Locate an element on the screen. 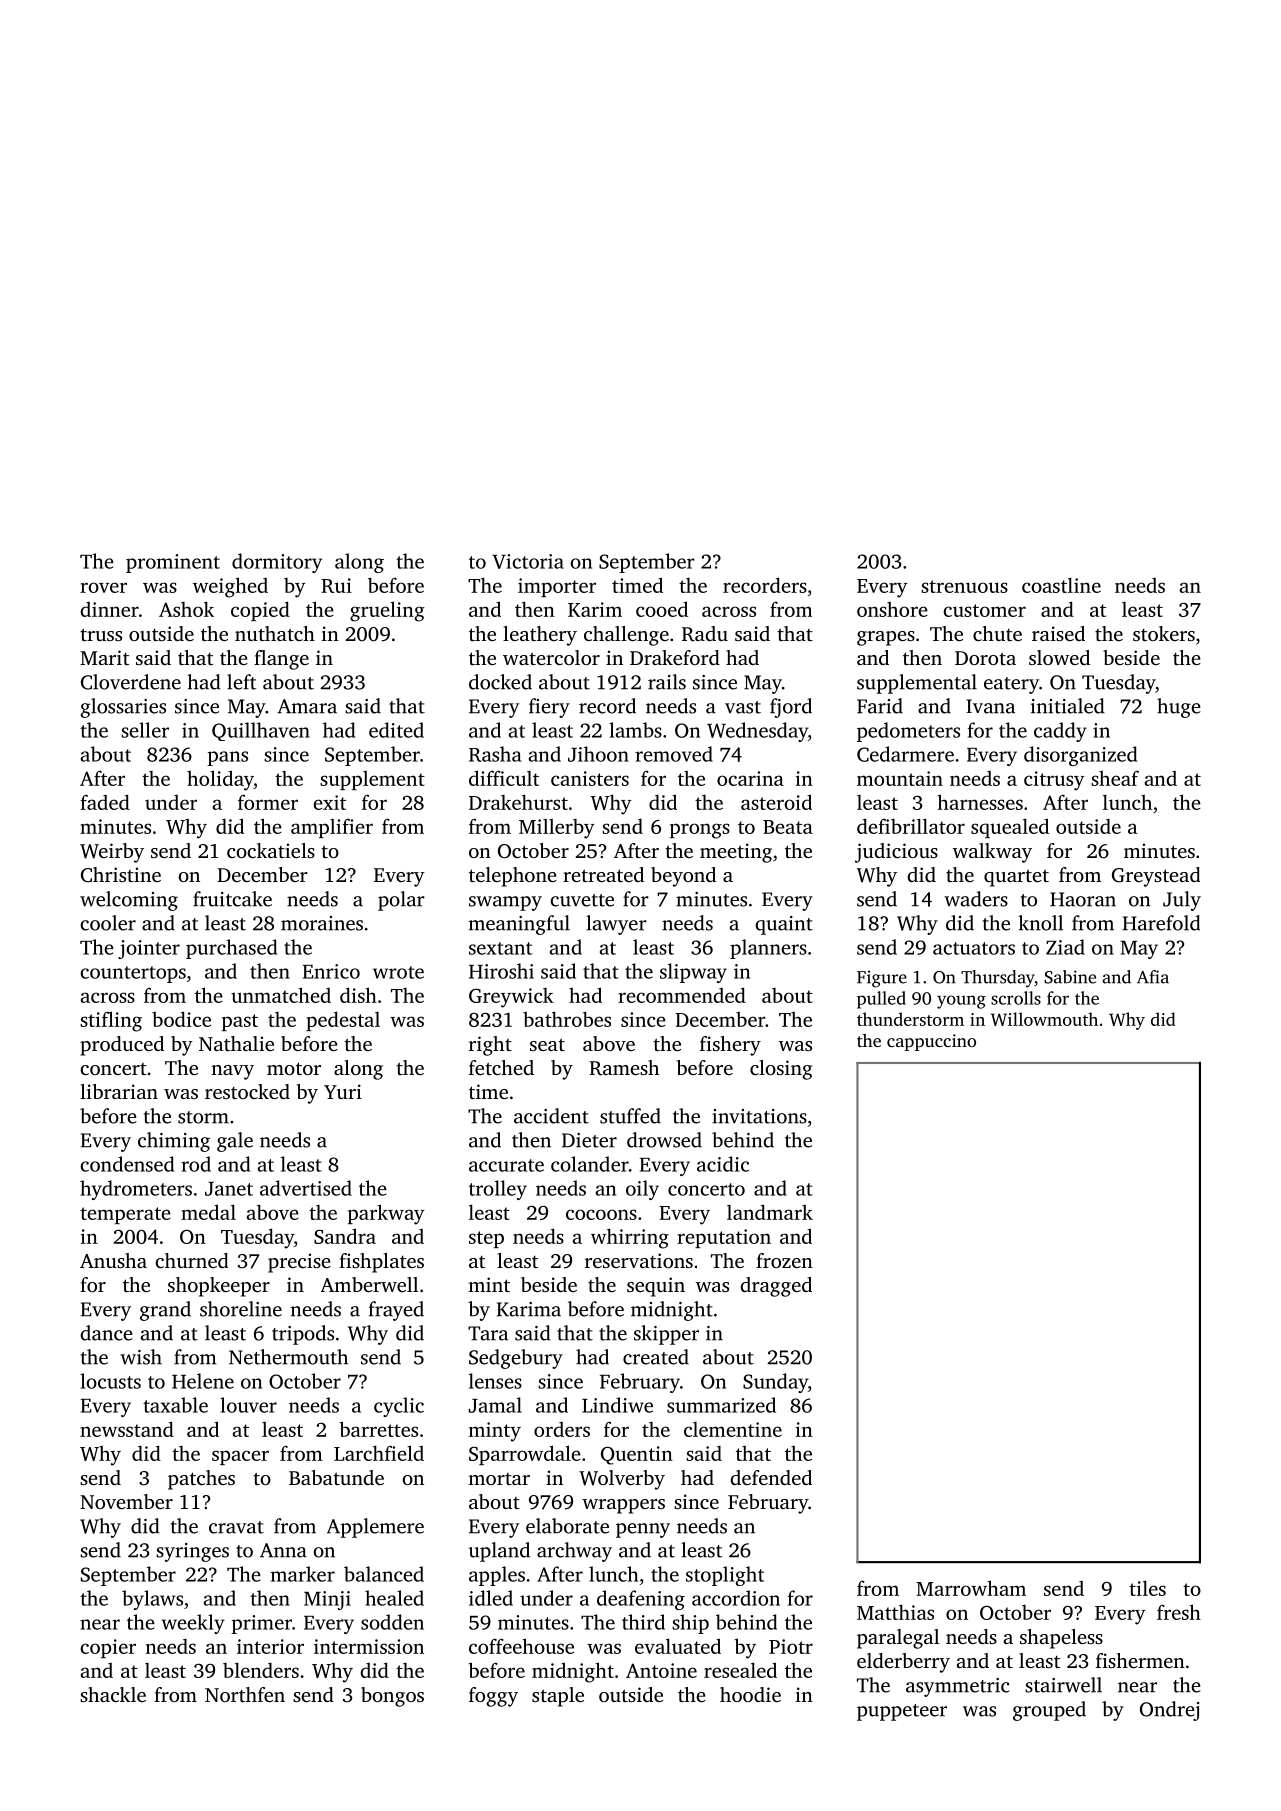  Sunday is located at coordinates (775, 1383).
